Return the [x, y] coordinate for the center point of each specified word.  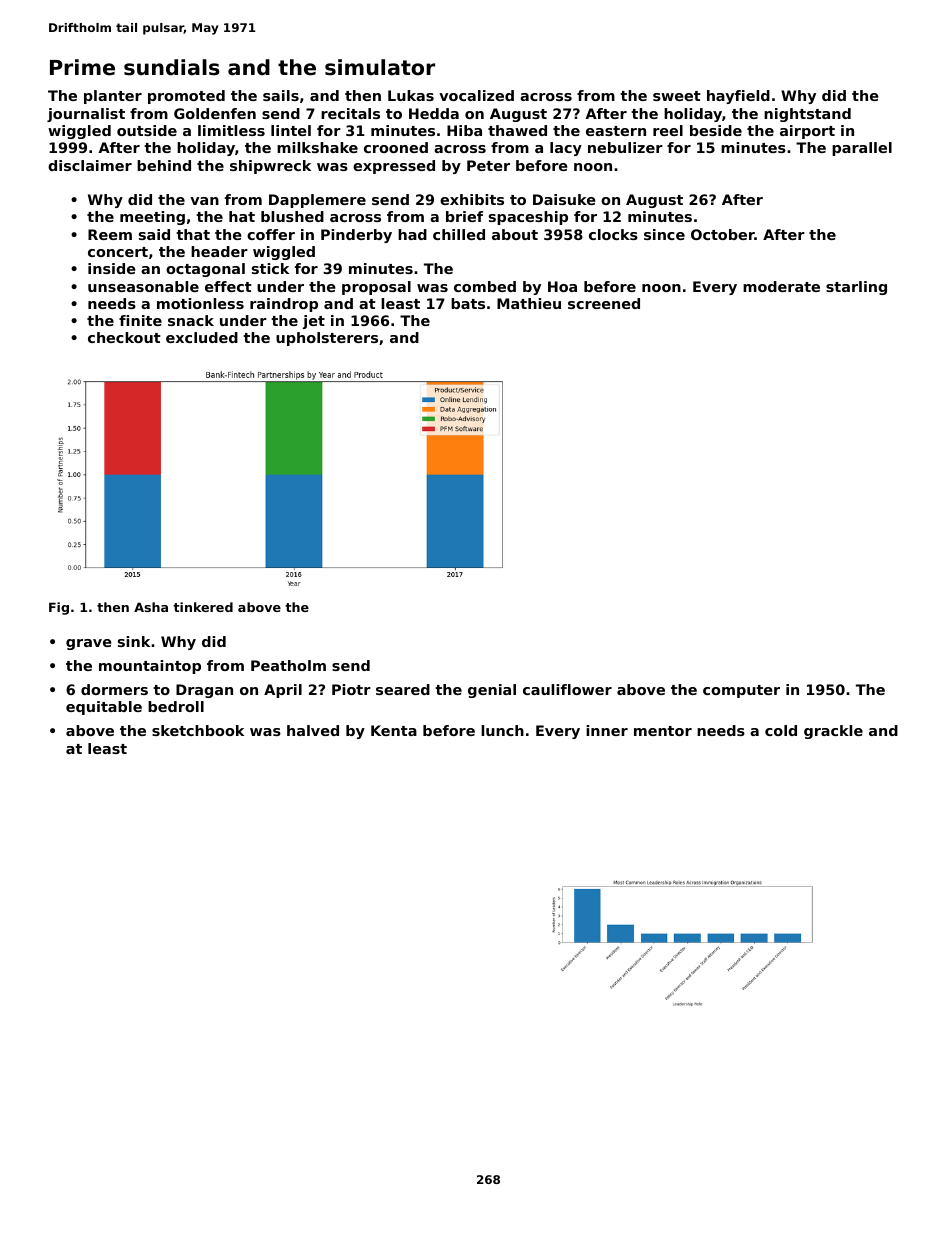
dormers [114, 689]
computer [741, 691]
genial [492, 691]
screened [604, 303]
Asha [151, 607]
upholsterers [327, 339]
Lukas [411, 95]
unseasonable [143, 286]
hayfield [738, 97]
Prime [82, 67]
